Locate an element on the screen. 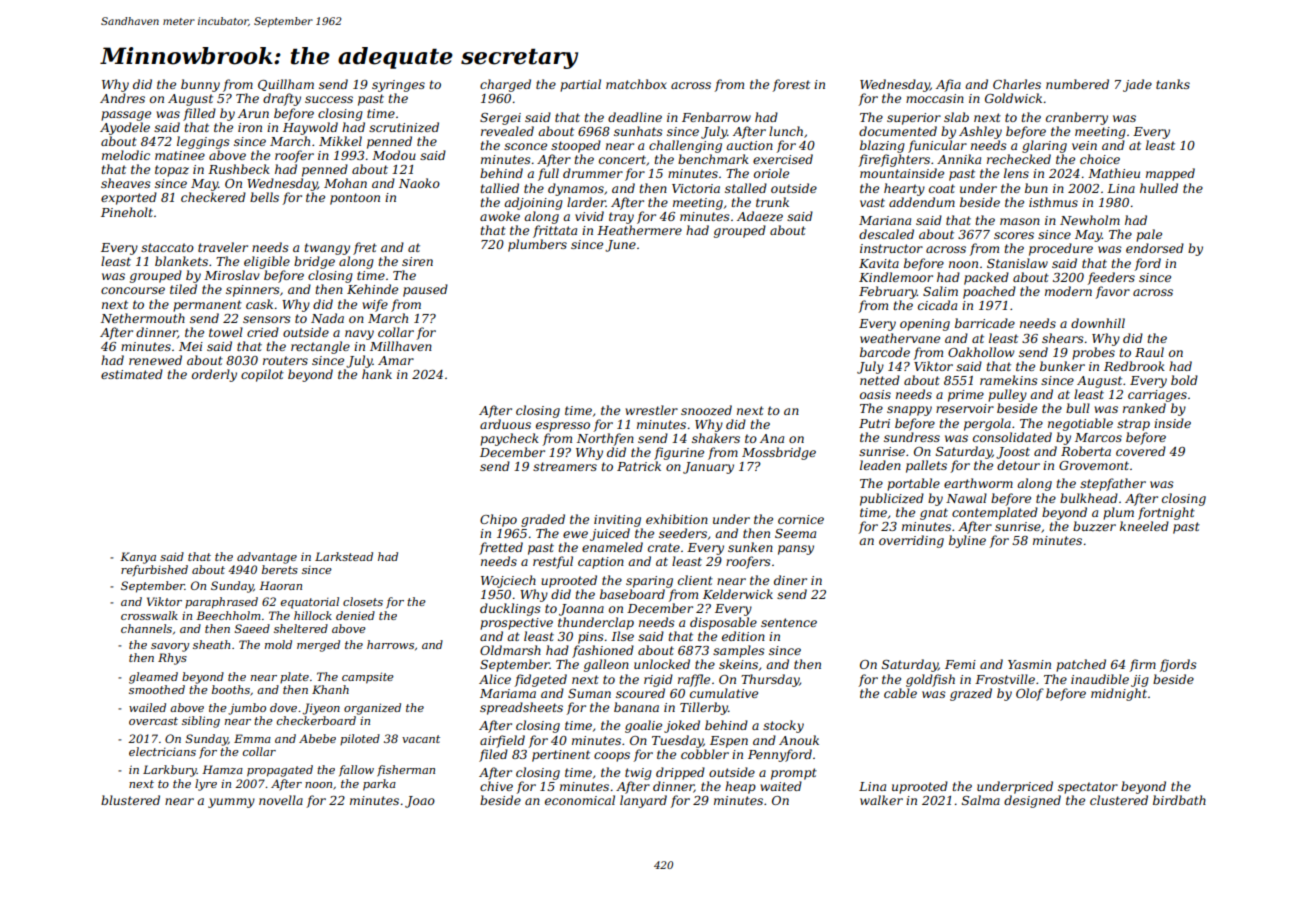 The height and width of the screenshot is (924, 1308). yummy is located at coordinates (231, 803).
